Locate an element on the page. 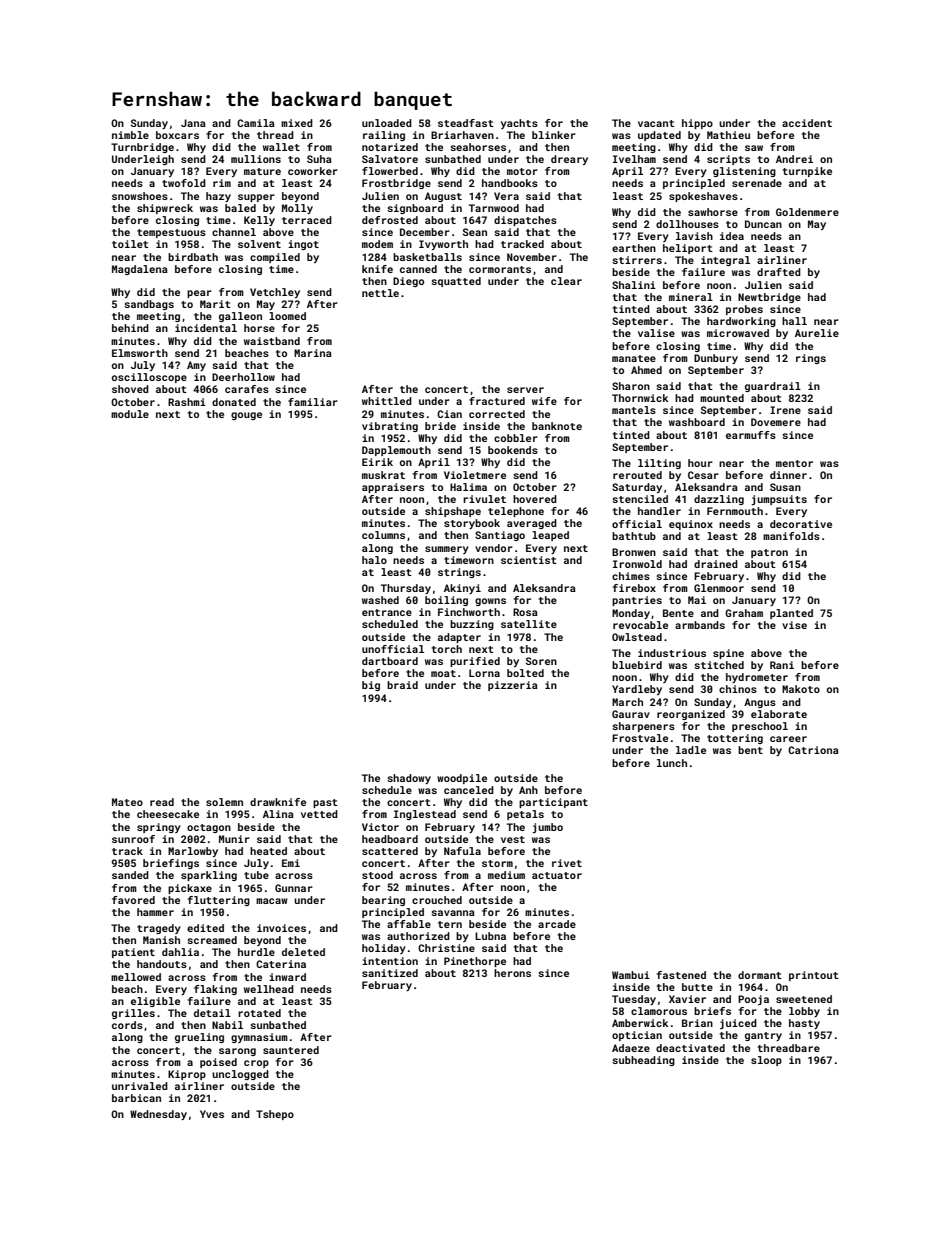 Image resolution: width=952 pixels, height=1233 pixels. woodpile is located at coordinates (462, 779).
